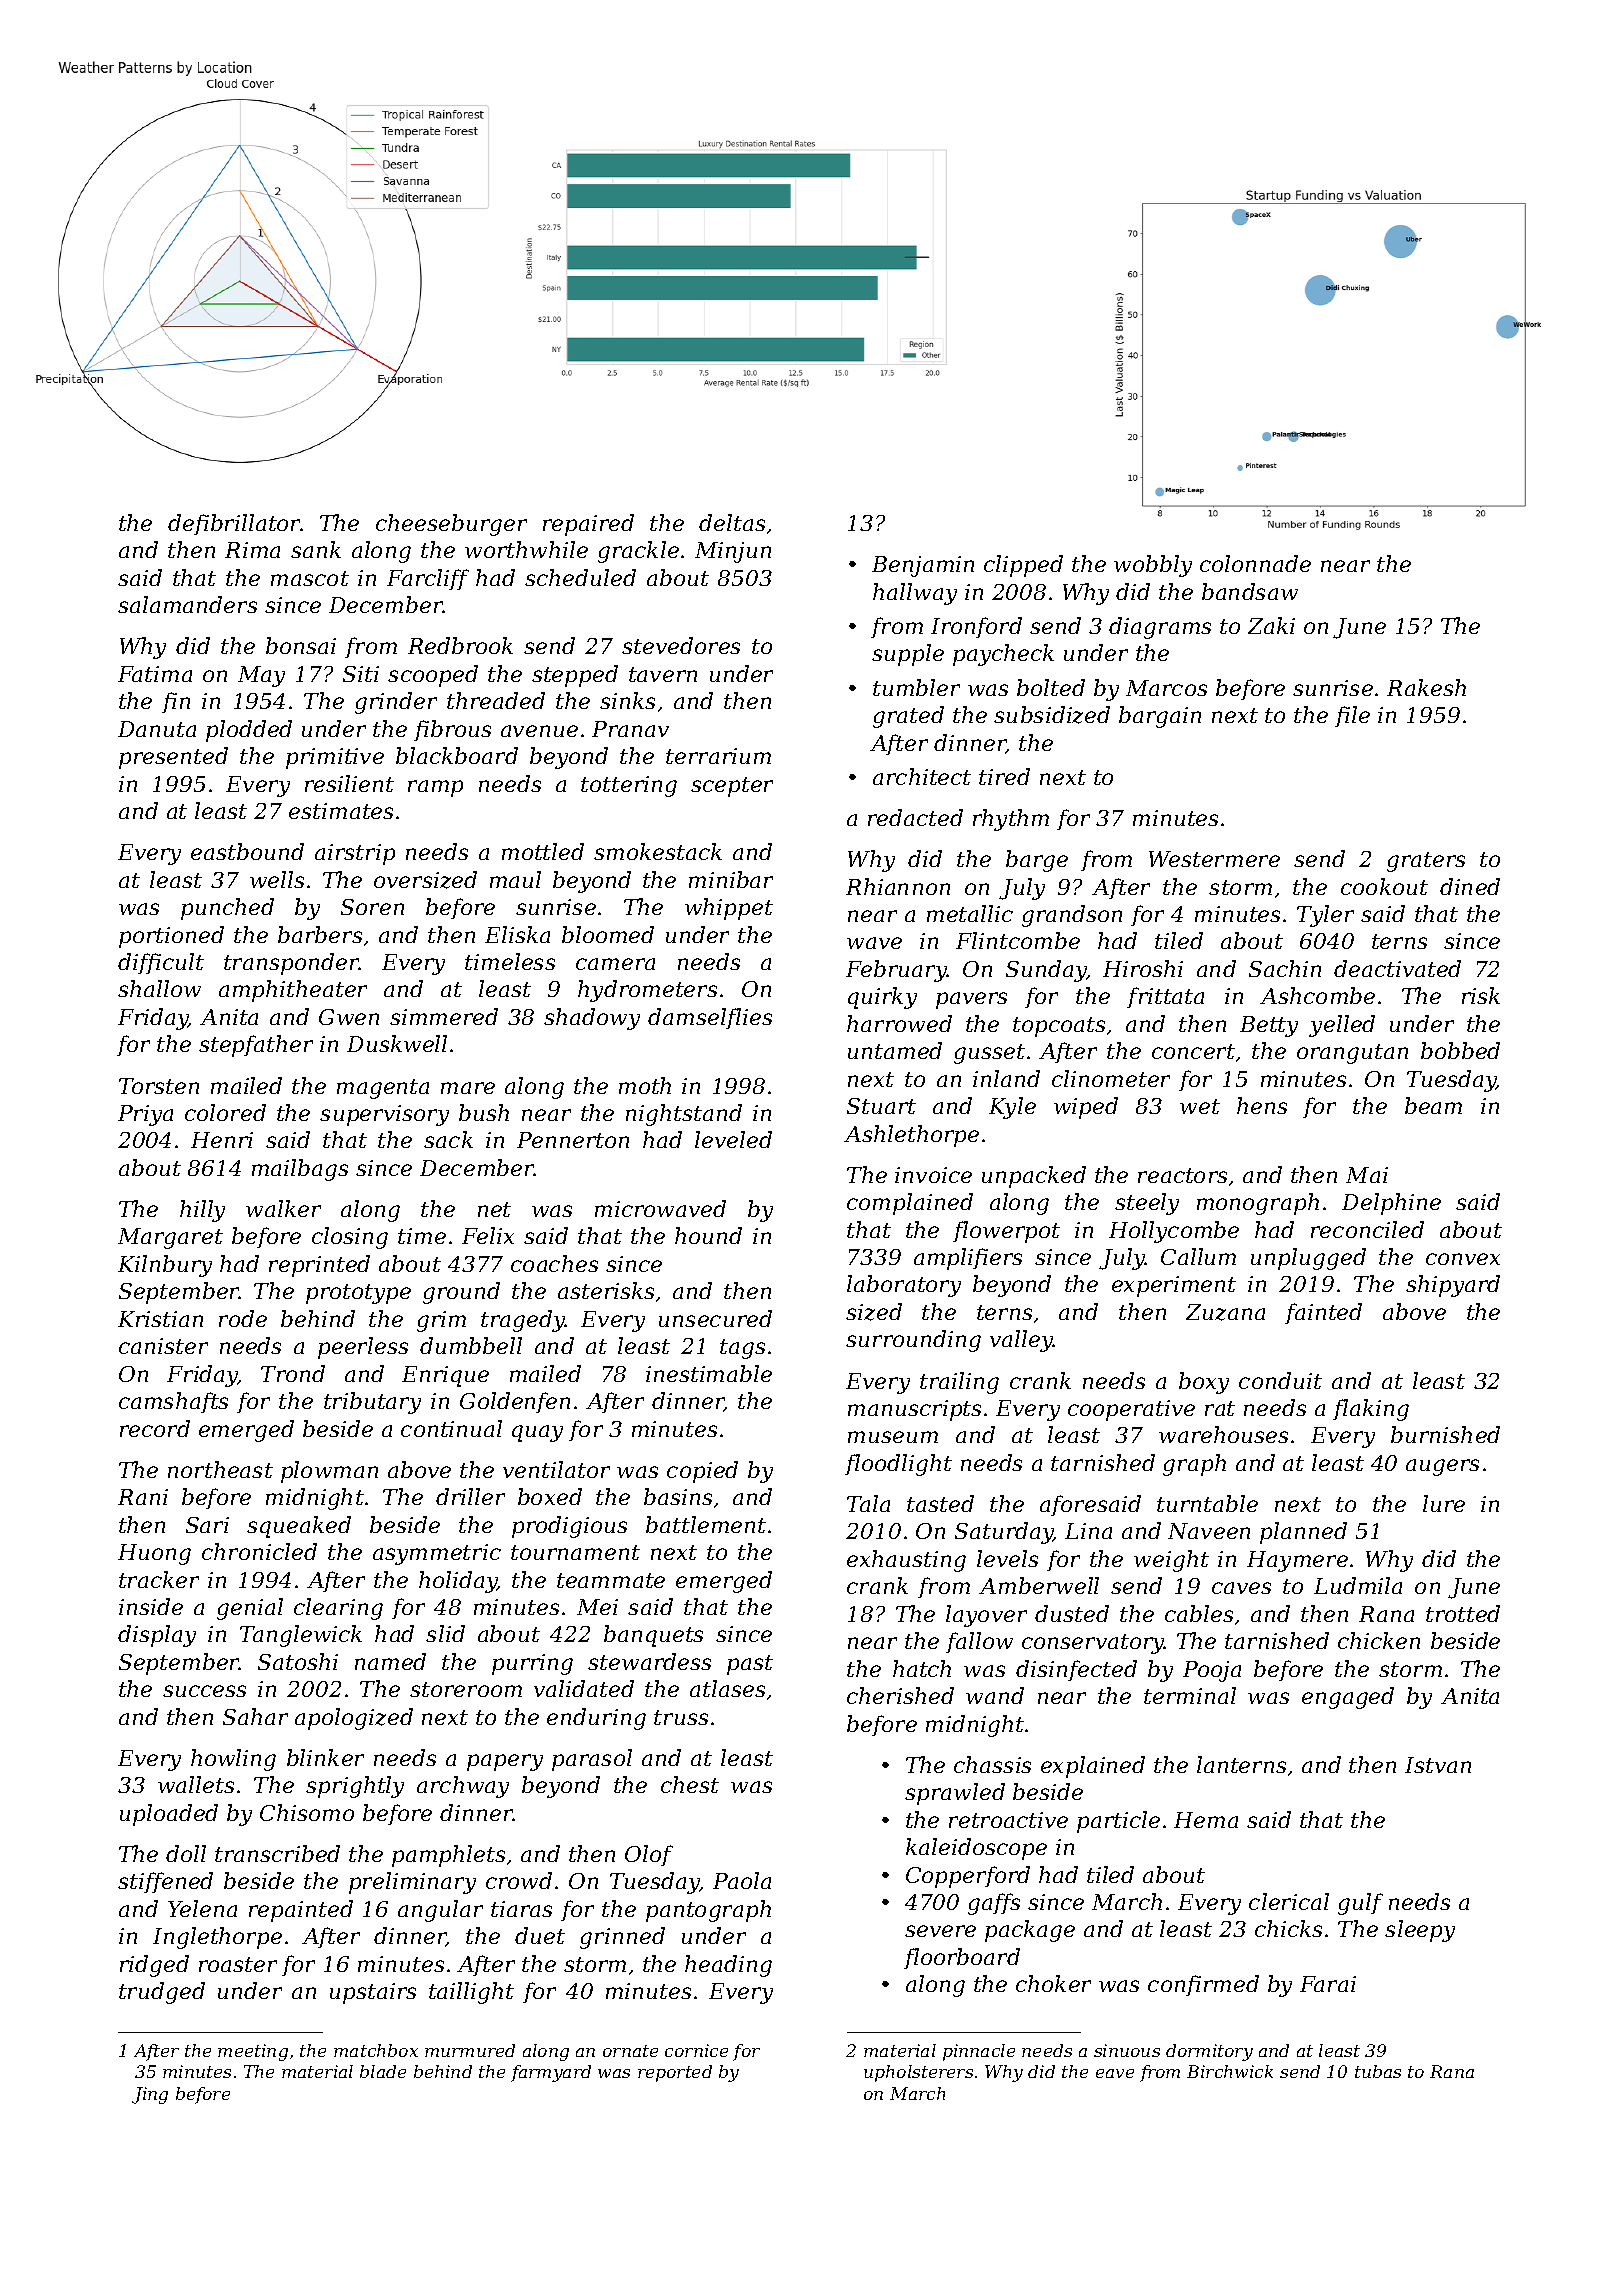 This screenshot has width=1620, height=2292. Describe the element at coordinates (1018, 940) in the screenshot. I see `Flintcombe` at that location.
